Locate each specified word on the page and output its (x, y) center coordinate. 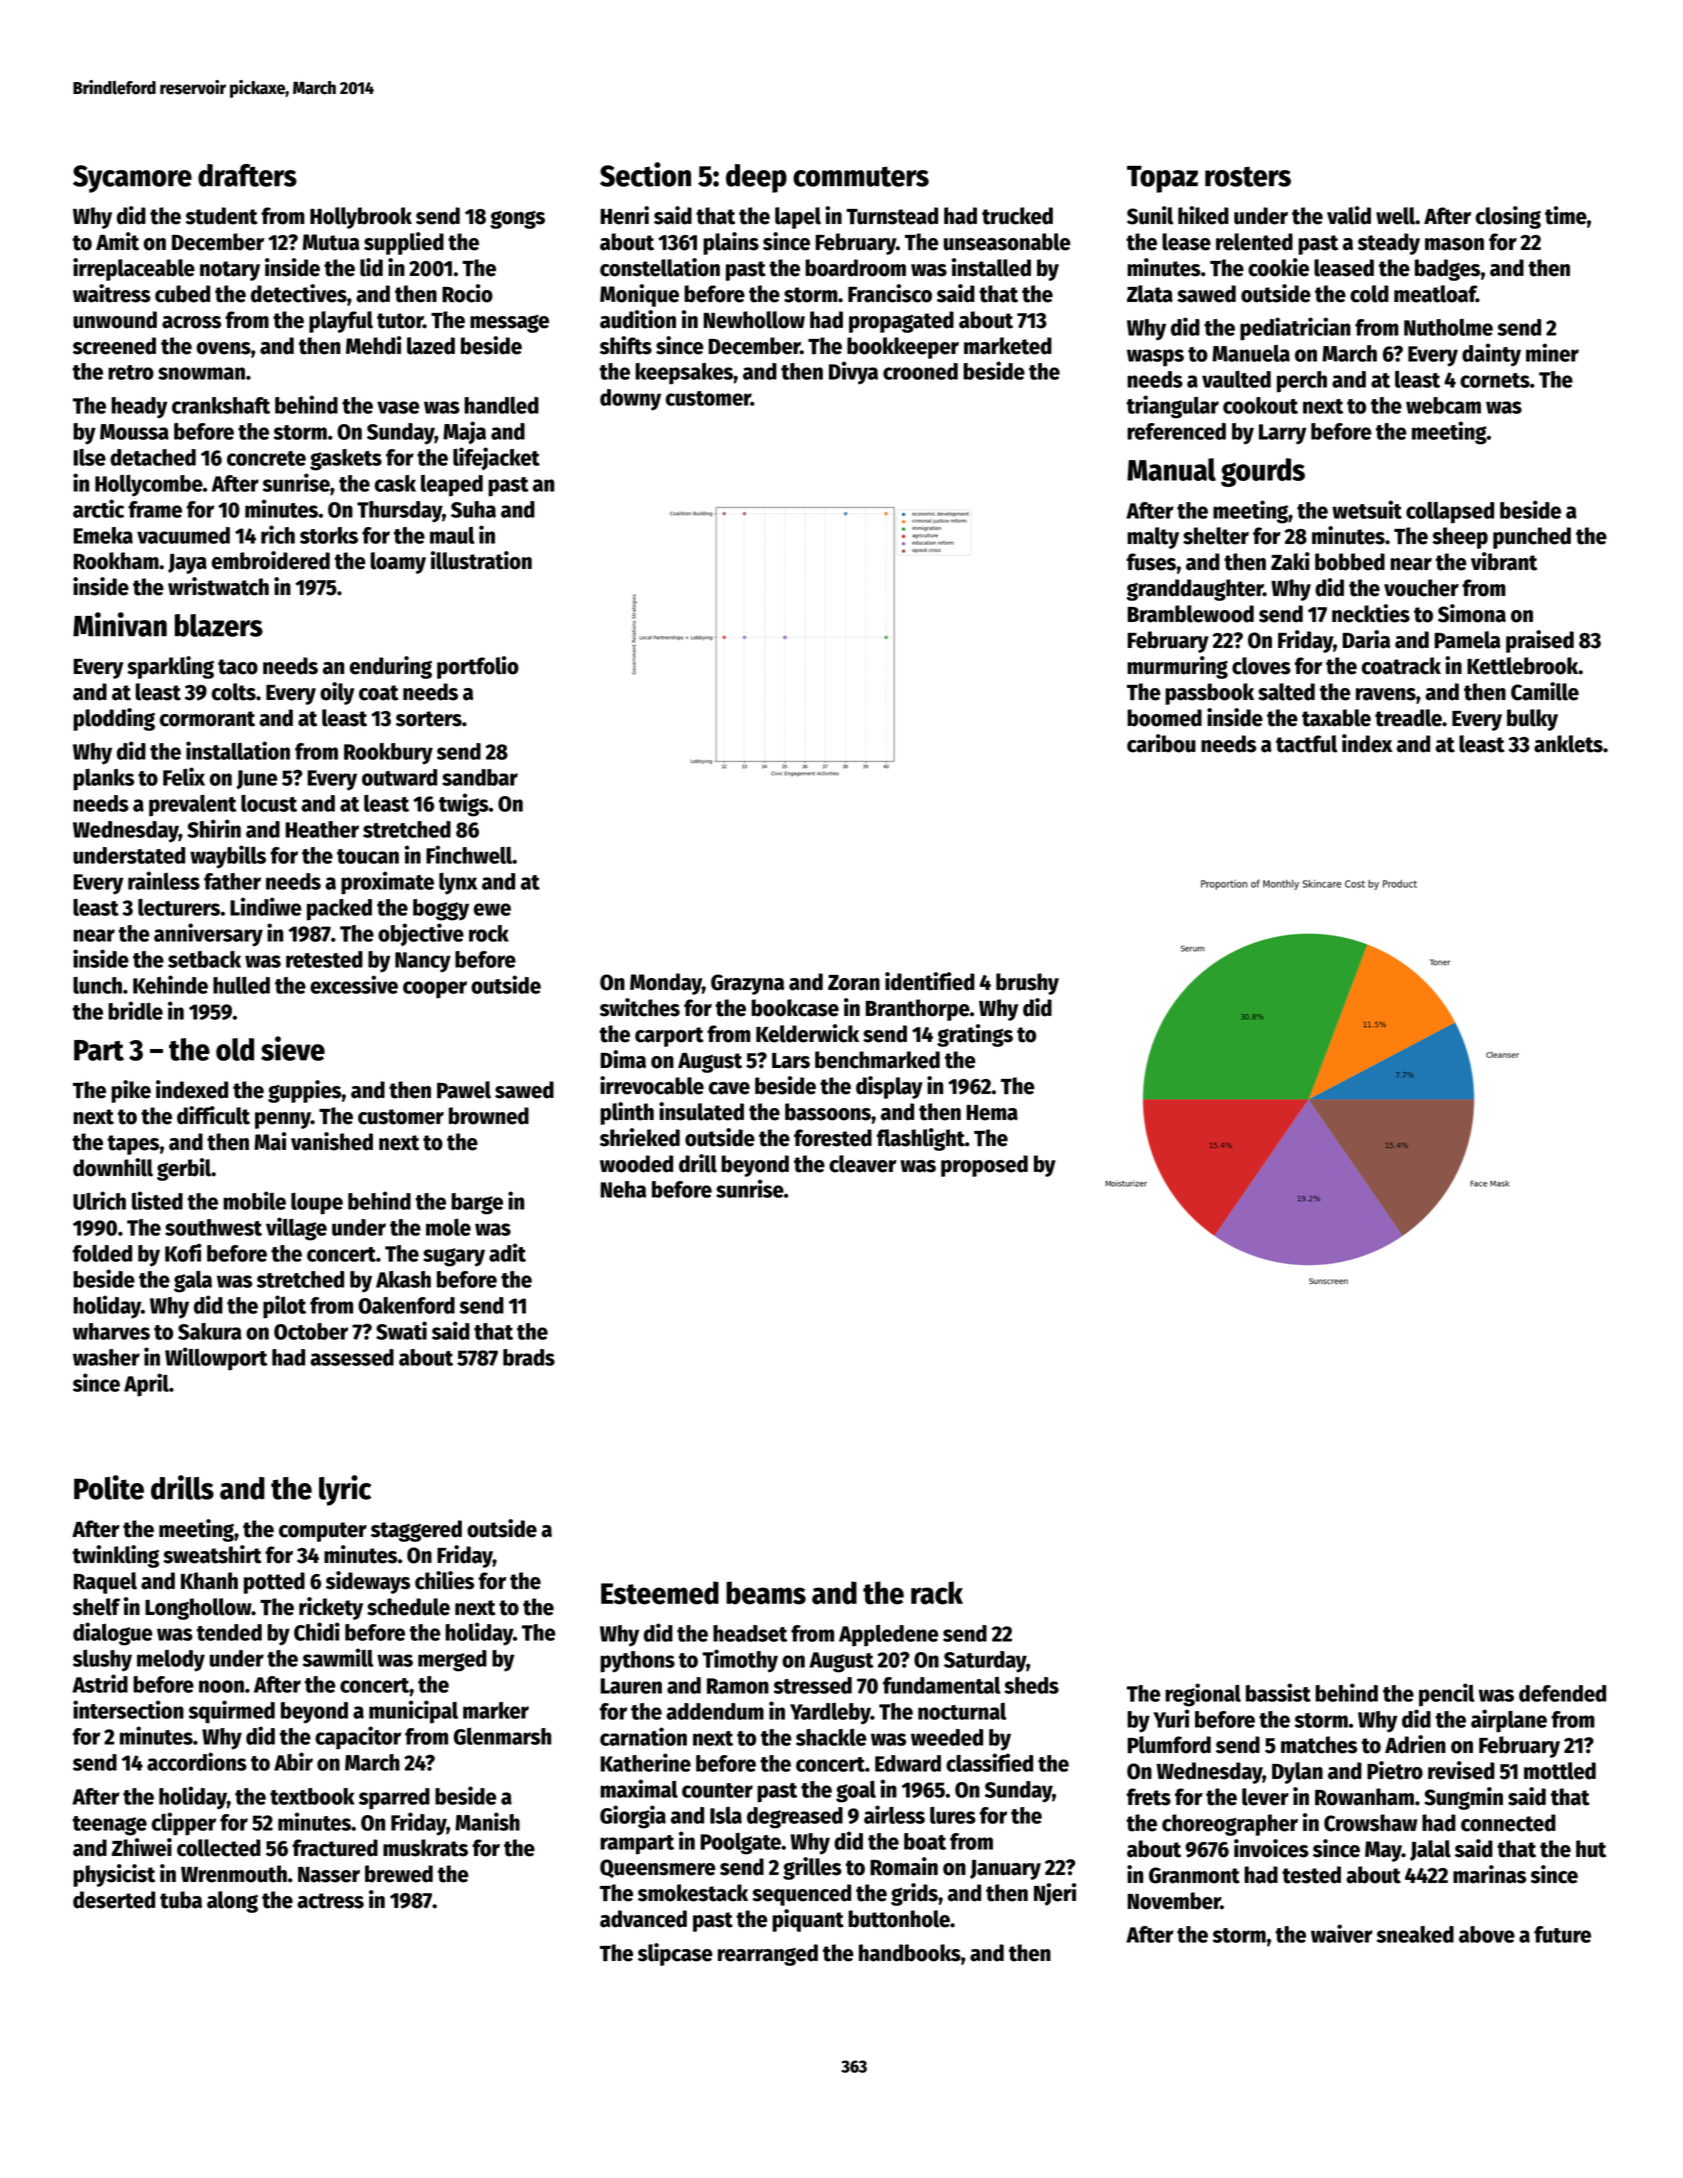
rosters (1248, 176)
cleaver (863, 1164)
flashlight (921, 1139)
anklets (1568, 744)
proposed (984, 1166)
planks (103, 780)
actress (330, 1901)
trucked (1017, 216)
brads (529, 1357)
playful (341, 322)
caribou (1161, 743)
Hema (992, 1113)
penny (283, 1120)
